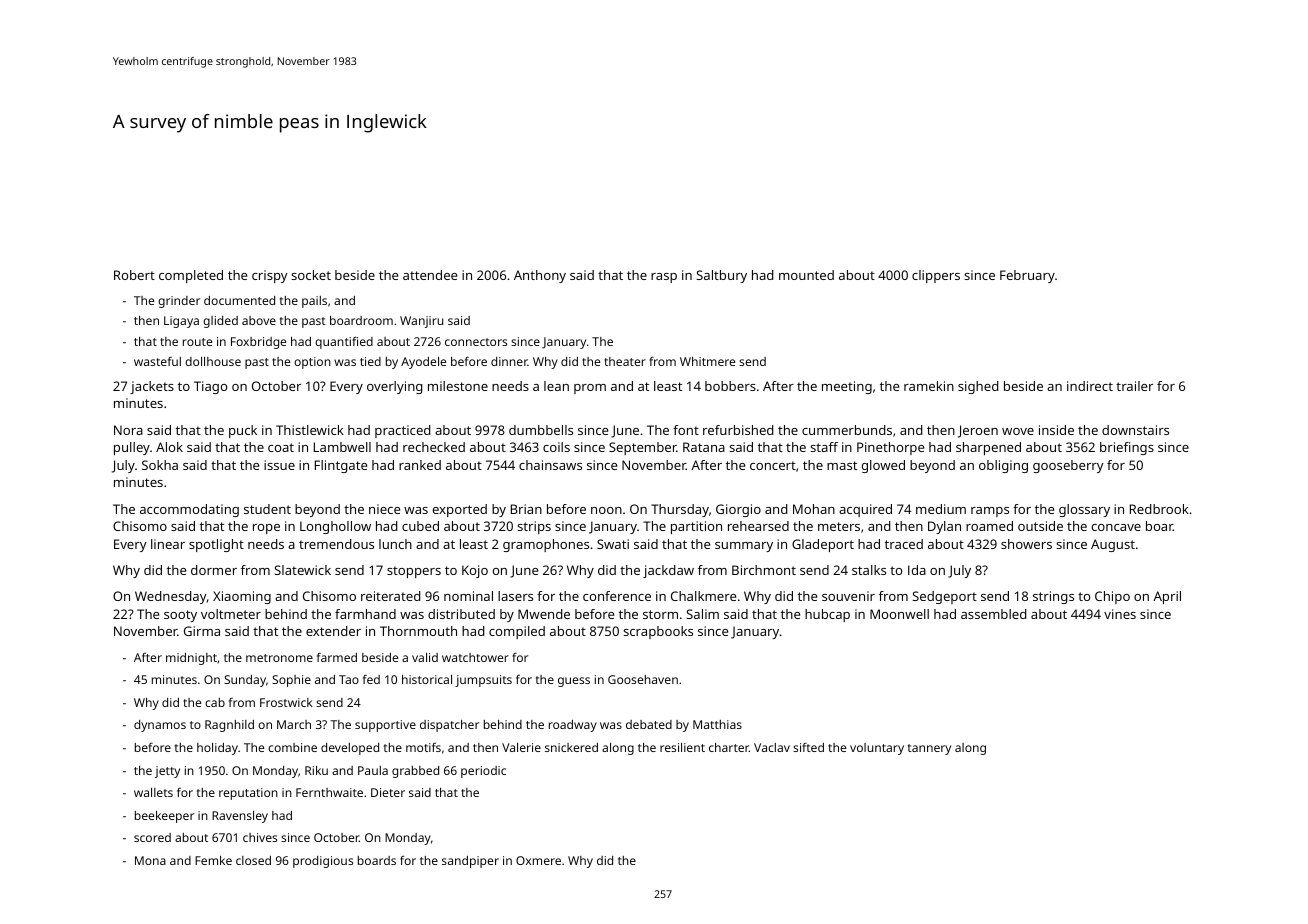  What do you see at coordinates (1134, 386) in the image?
I see `trailer` at bounding box center [1134, 386].
